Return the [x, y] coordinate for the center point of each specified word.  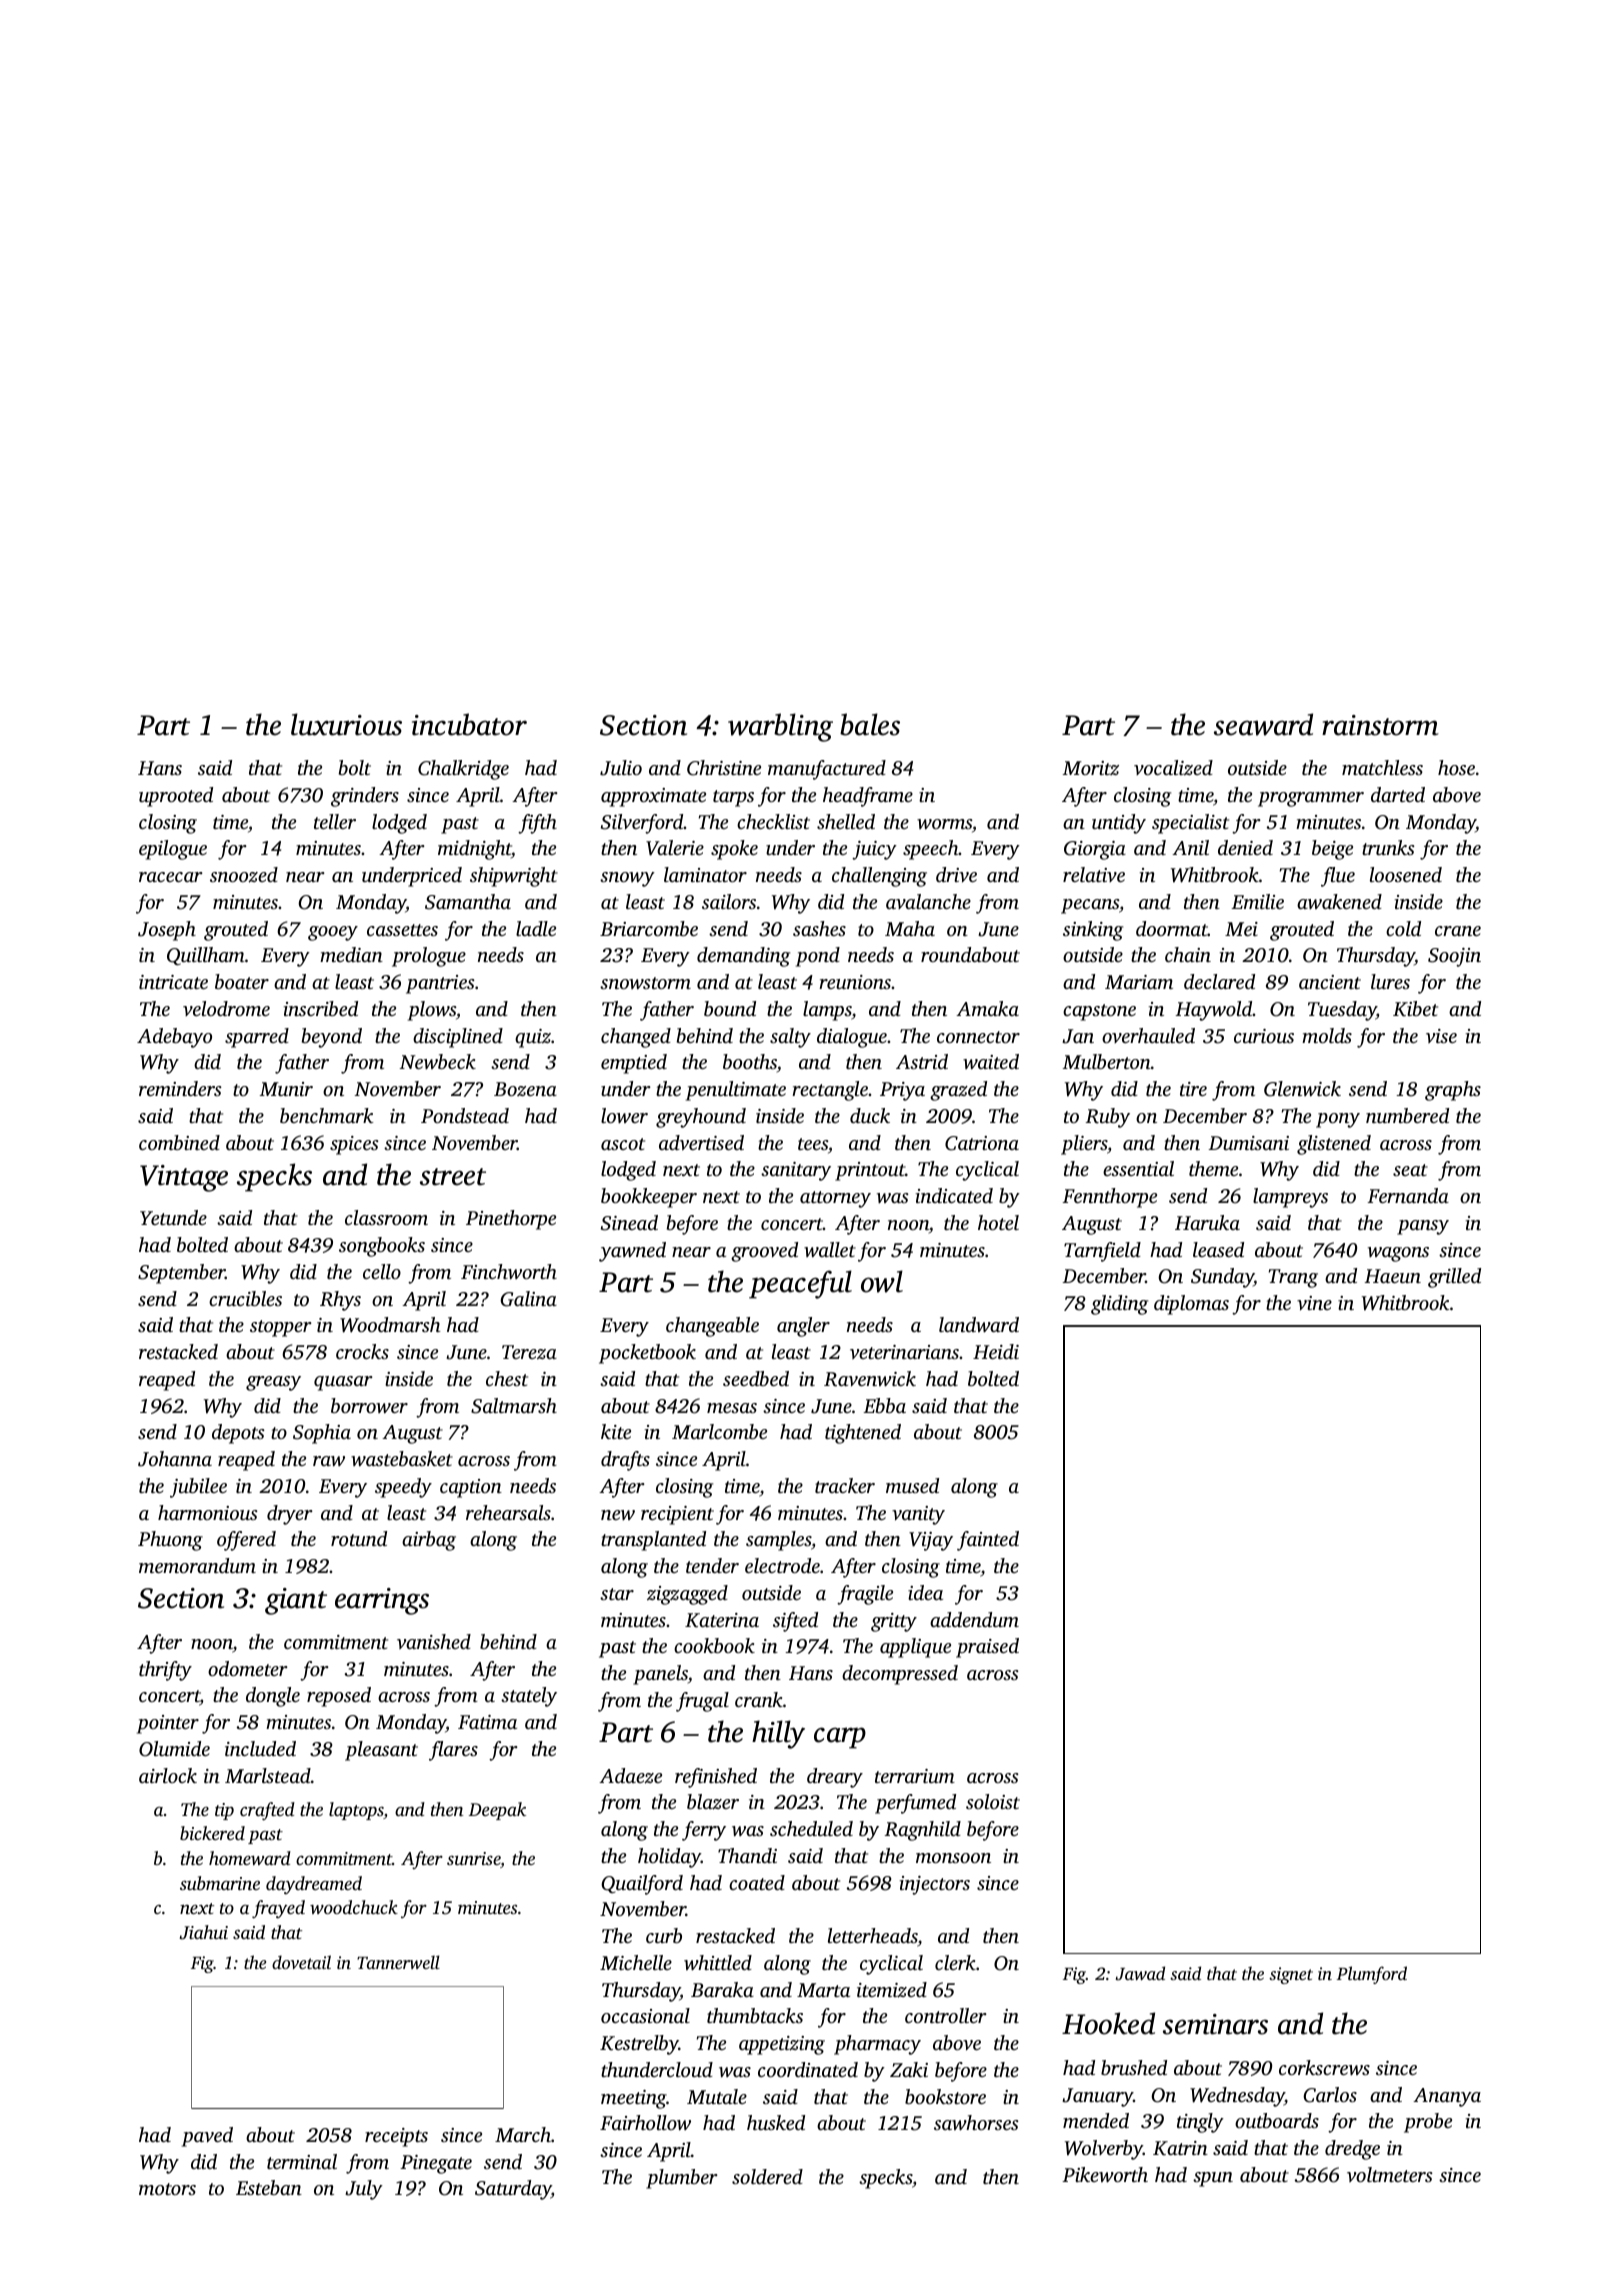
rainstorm [1380, 725]
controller [946, 2015]
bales [870, 724]
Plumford [1372, 1975]
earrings [382, 1601]
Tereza [529, 1352]
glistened [1334, 1145]
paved [207, 2137]
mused [912, 1485]
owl [882, 1281]
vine [1314, 1303]
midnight [475, 850]
